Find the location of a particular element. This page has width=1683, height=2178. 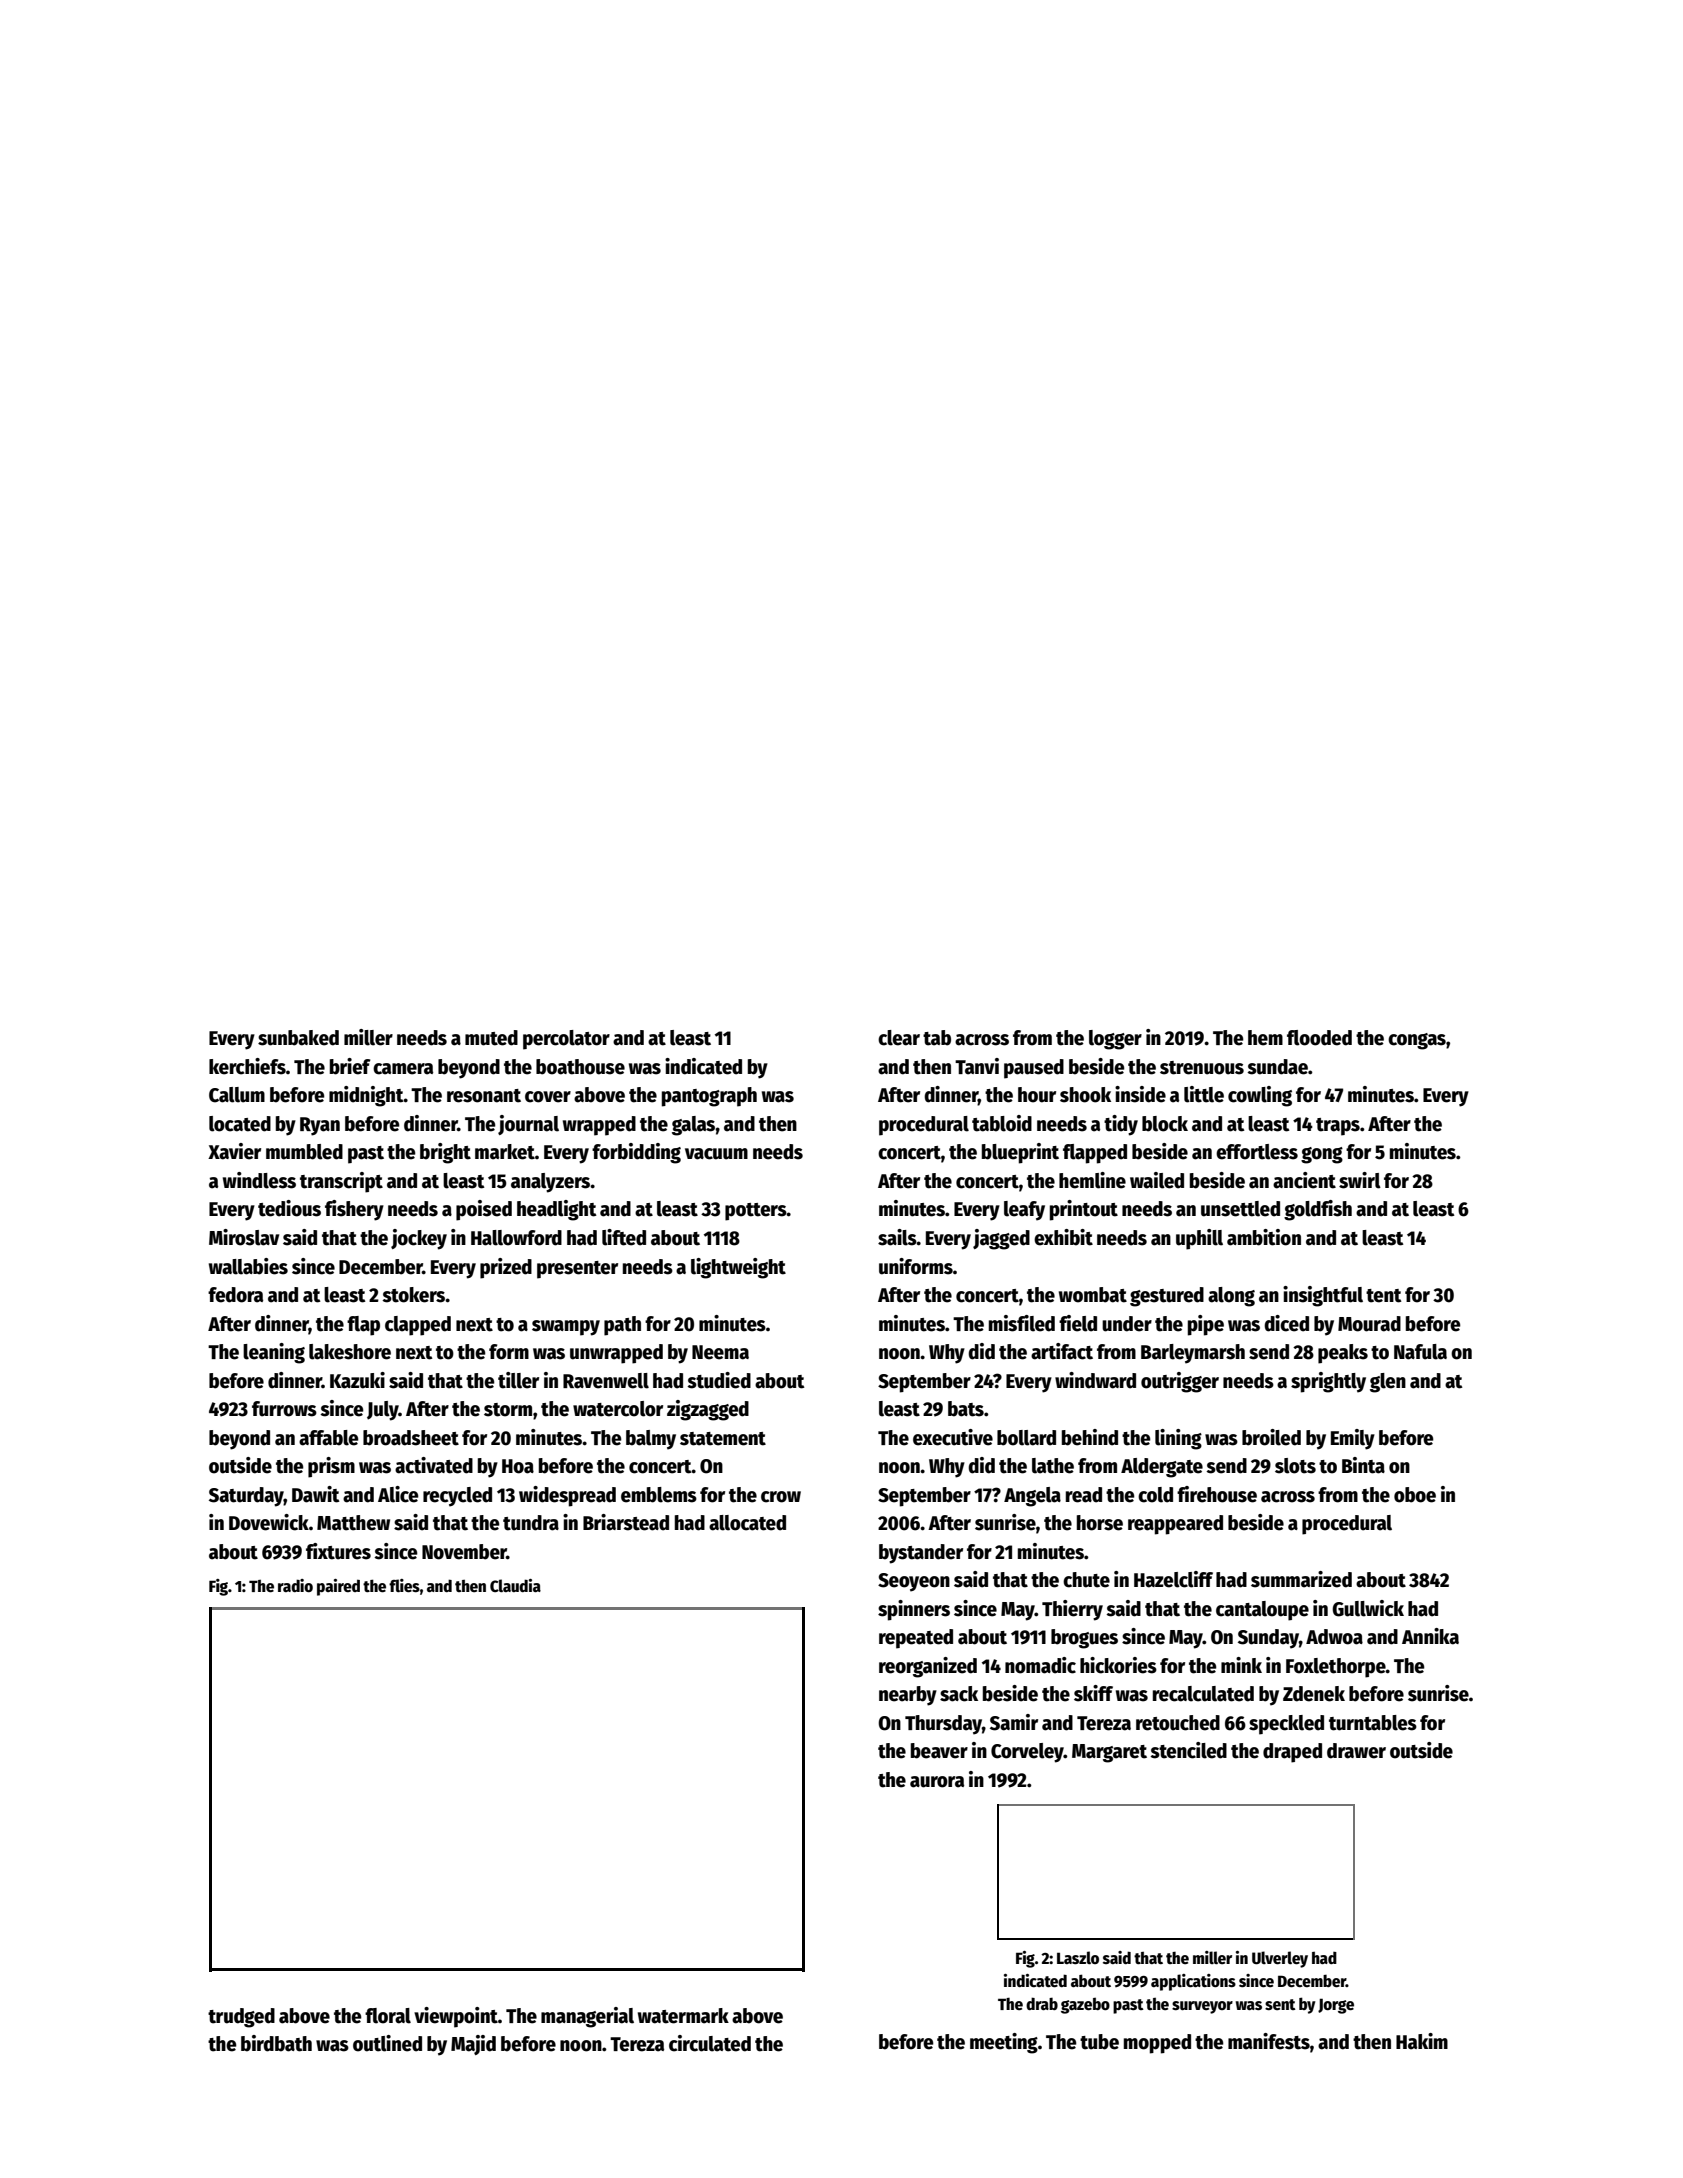

Majid is located at coordinates (473, 2045).
